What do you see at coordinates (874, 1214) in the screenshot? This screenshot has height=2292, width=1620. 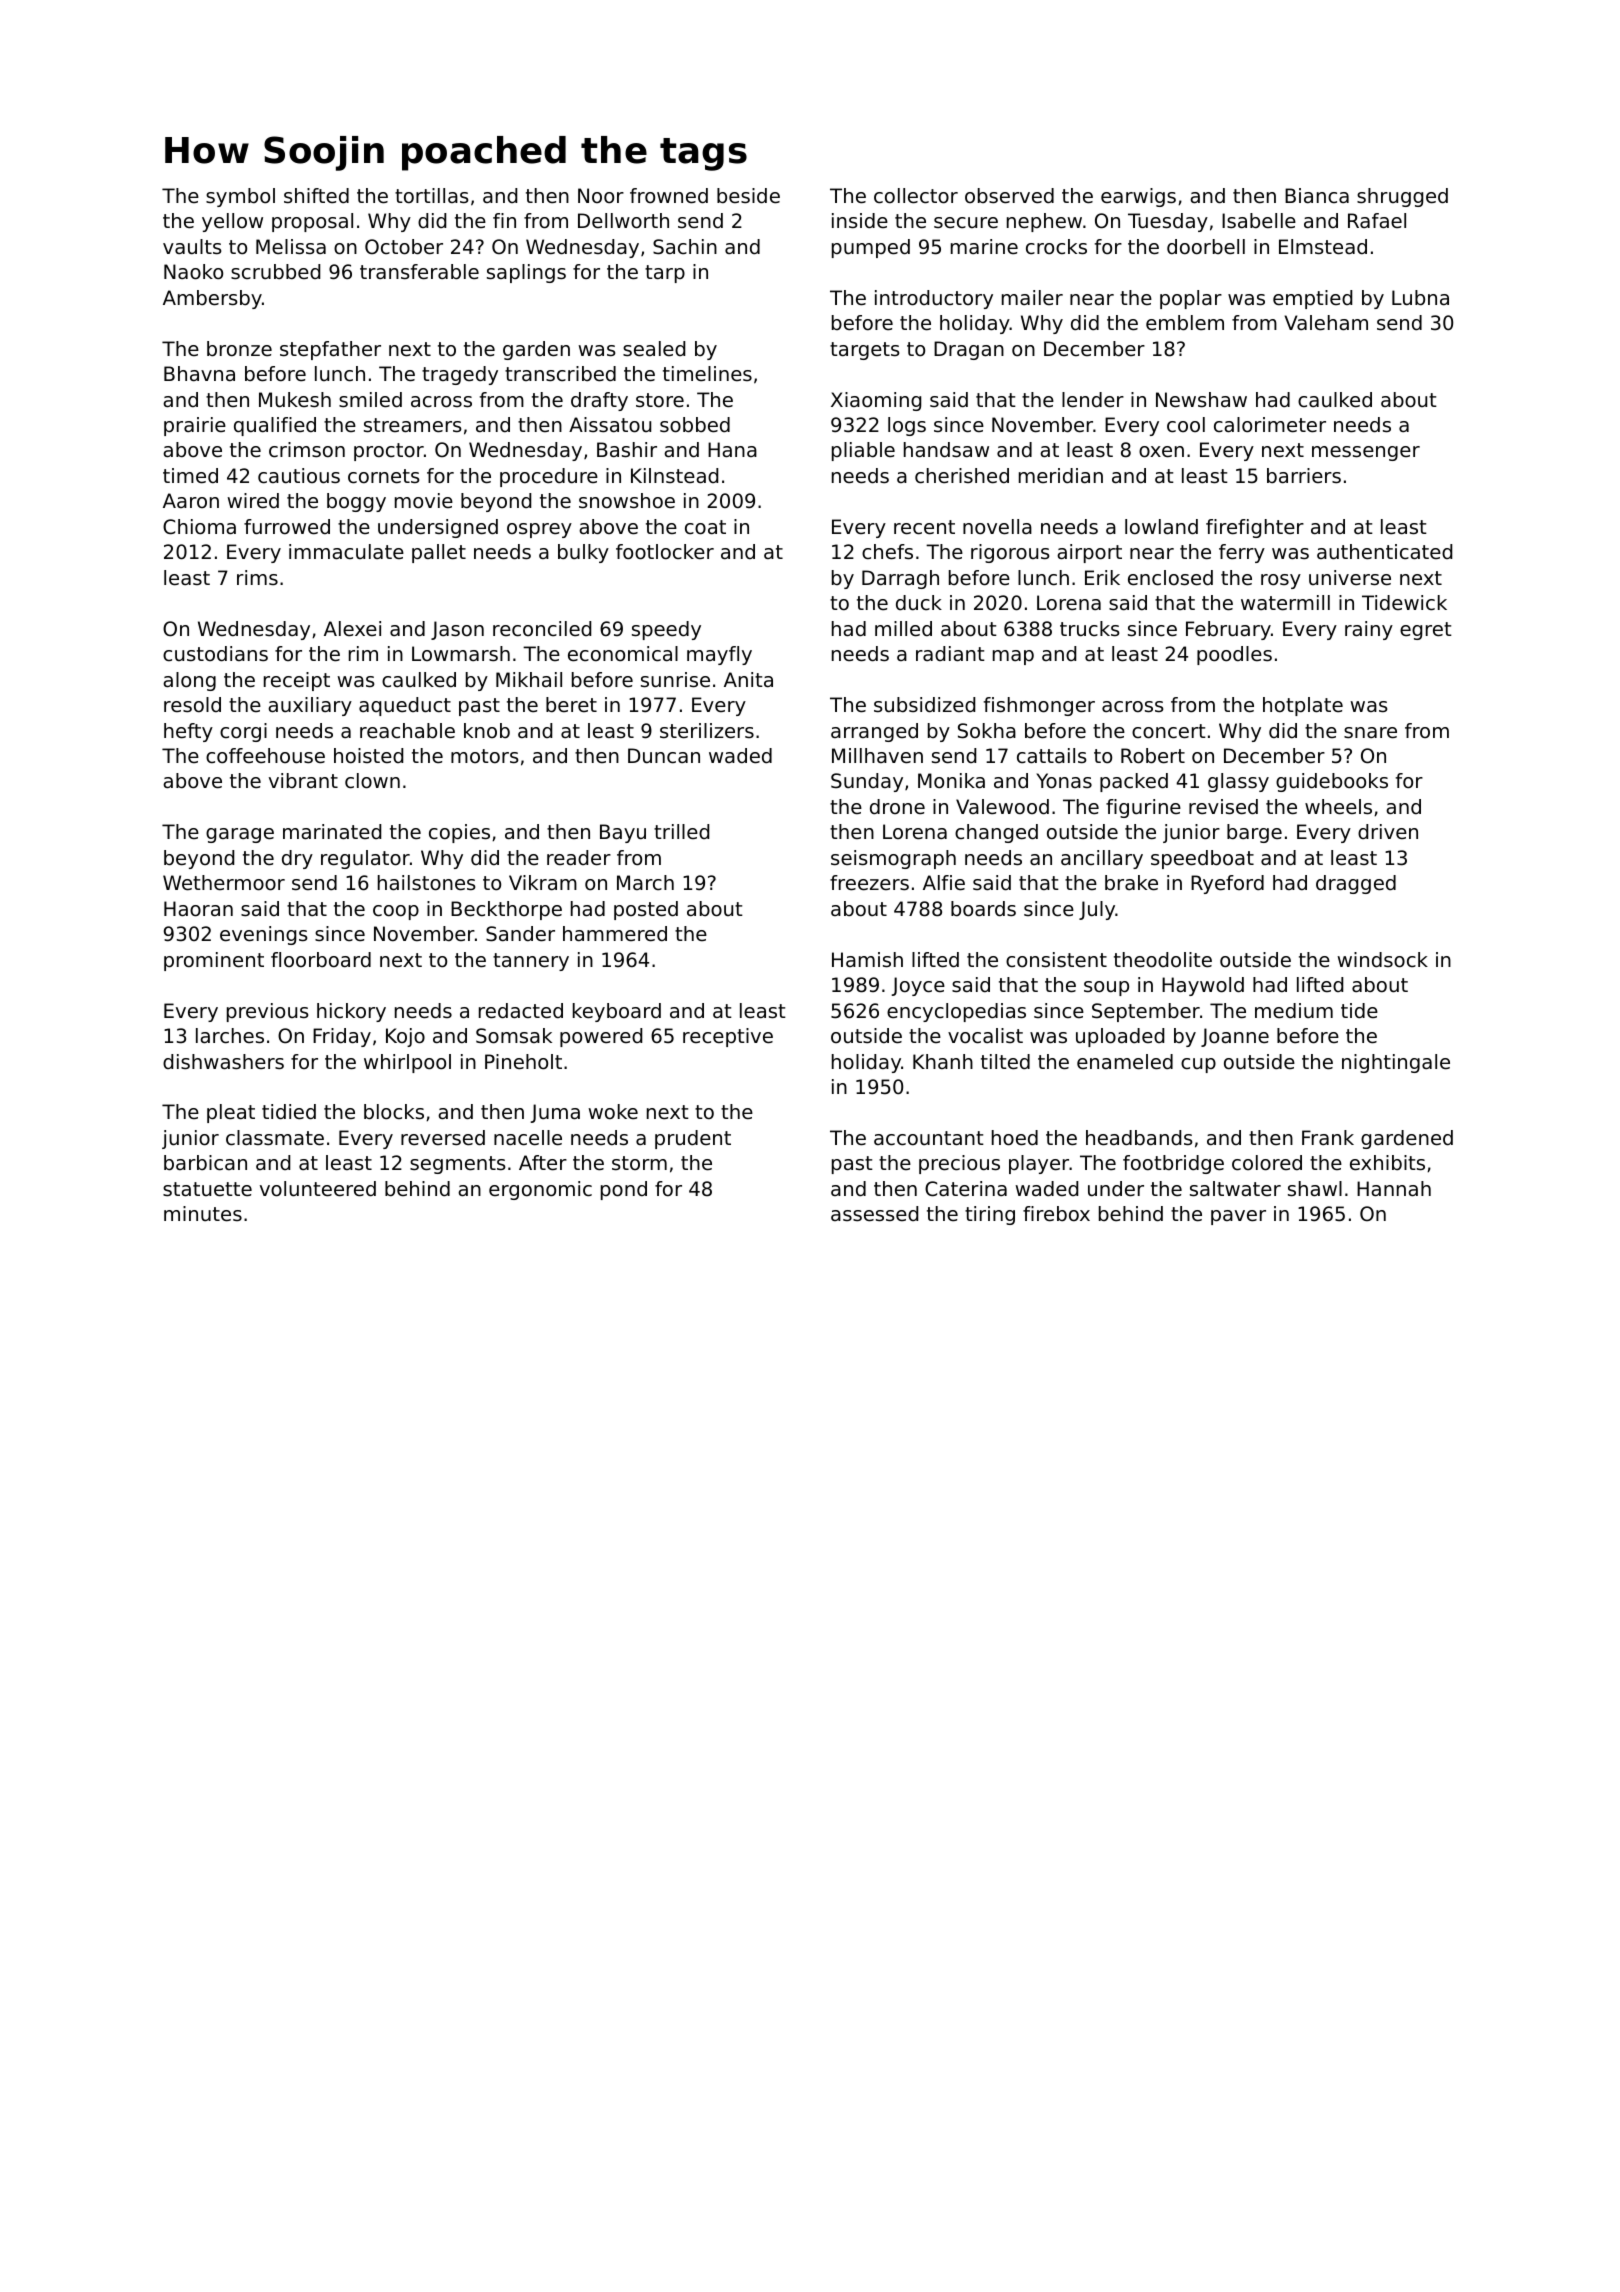 I see `assessed` at bounding box center [874, 1214].
